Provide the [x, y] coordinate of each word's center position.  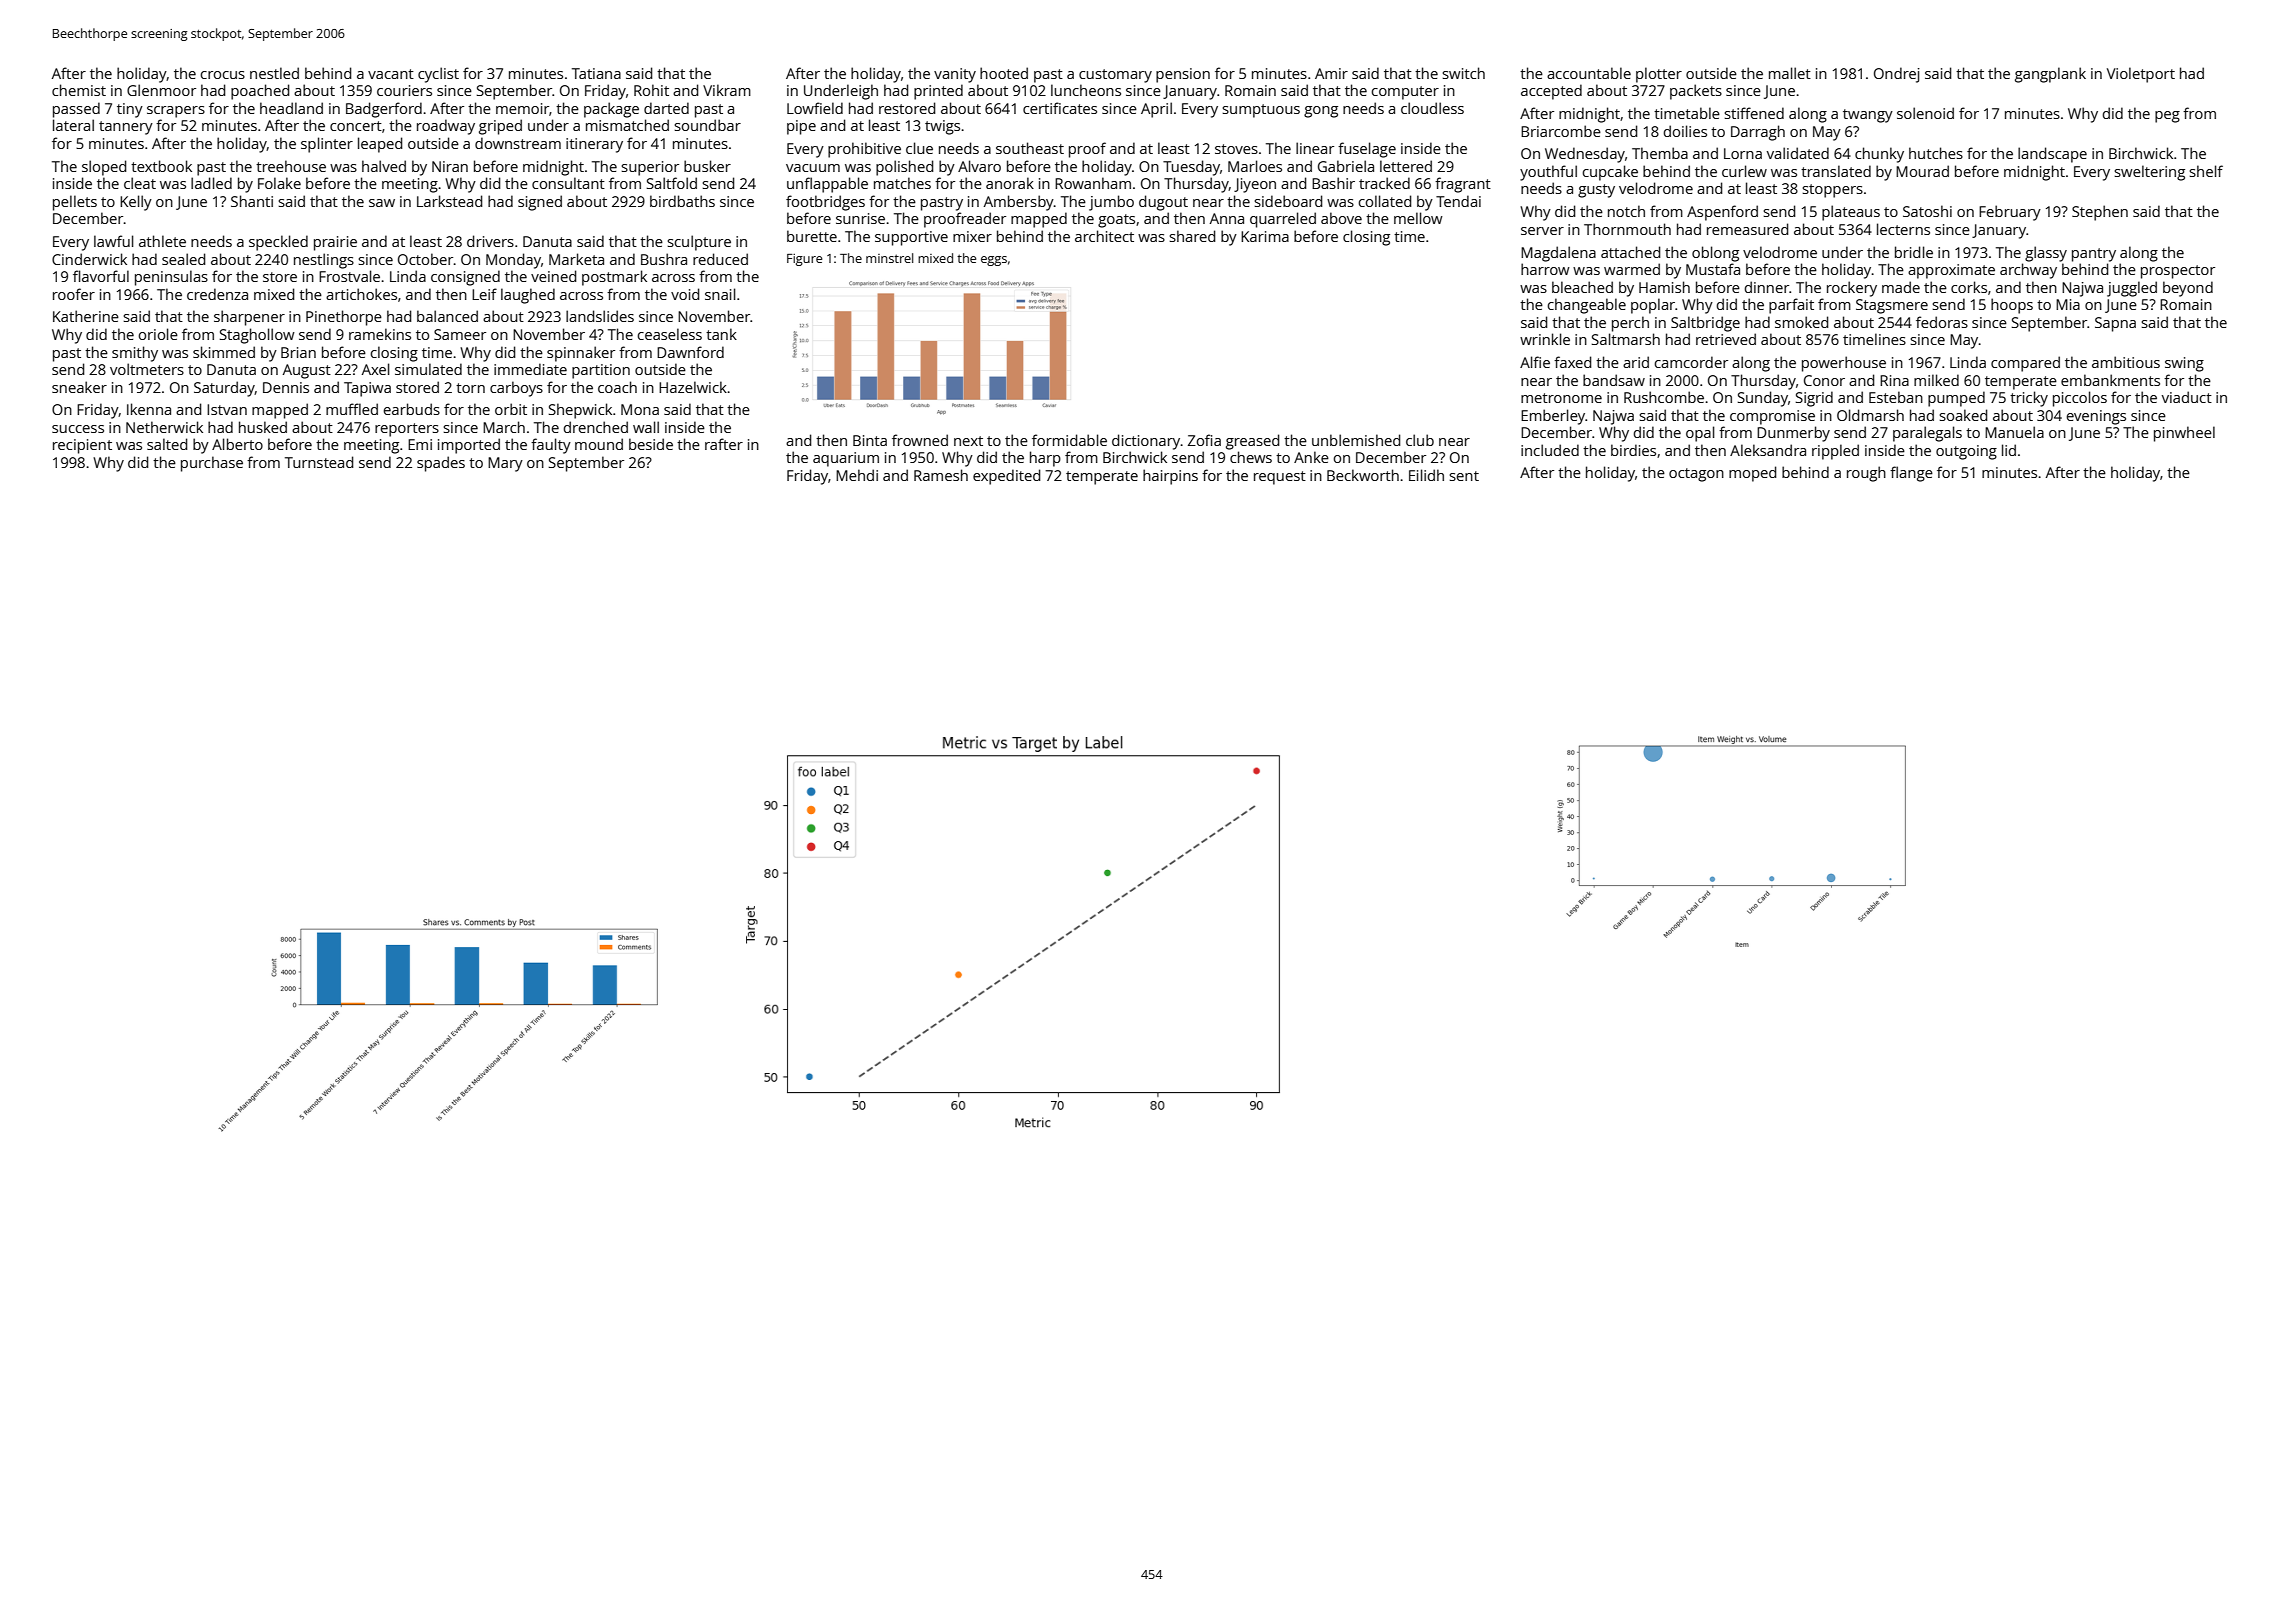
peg [2167, 117]
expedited [1006, 477]
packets [1696, 92]
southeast [1030, 148]
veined [553, 276]
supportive [911, 238]
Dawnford [690, 352]
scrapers [176, 112]
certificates [1060, 108]
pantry [2094, 255]
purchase [212, 464]
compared [2025, 364]
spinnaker [581, 354]
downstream [518, 143]
